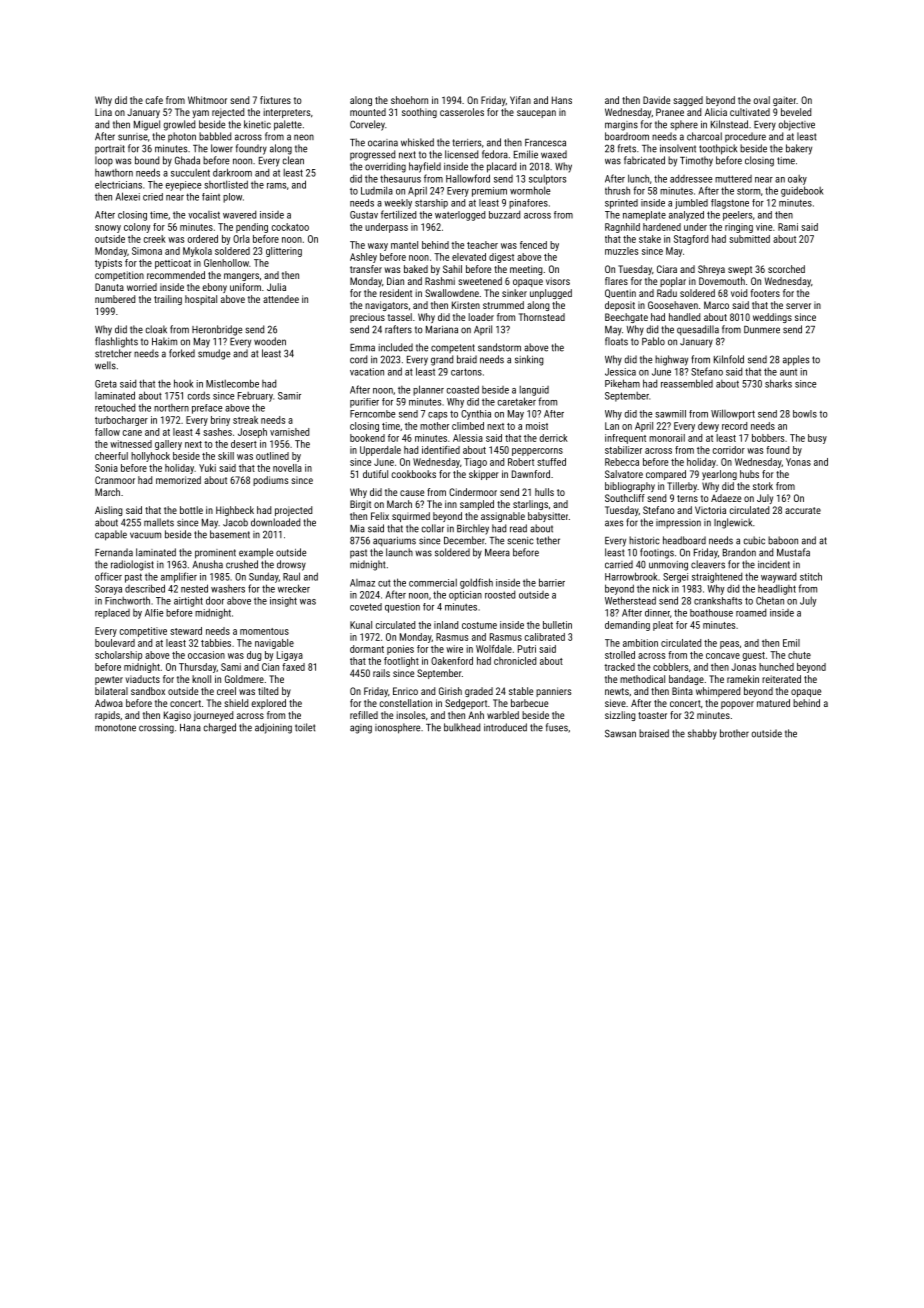  Describe the element at coordinates (116, 342) in the screenshot. I see `flashlights` at that location.
